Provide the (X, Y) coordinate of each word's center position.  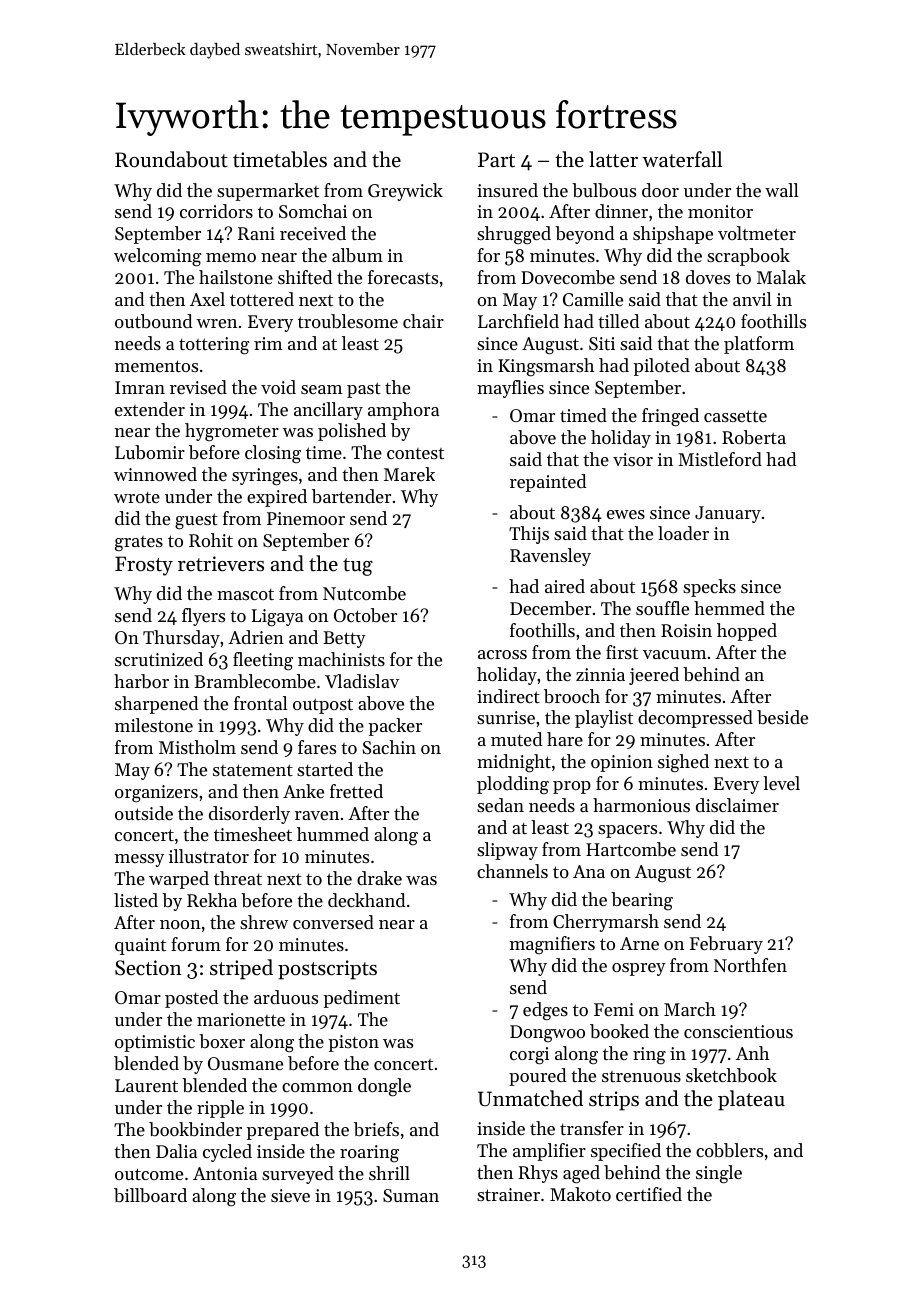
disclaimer (737, 805)
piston (353, 1043)
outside (144, 813)
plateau (751, 1100)
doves (708, 277)
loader (683, 533)
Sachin (389, 747)
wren (216, 323)
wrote (137, 497)
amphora (403, 411)
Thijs (529, 535)
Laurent (146, 1085)
